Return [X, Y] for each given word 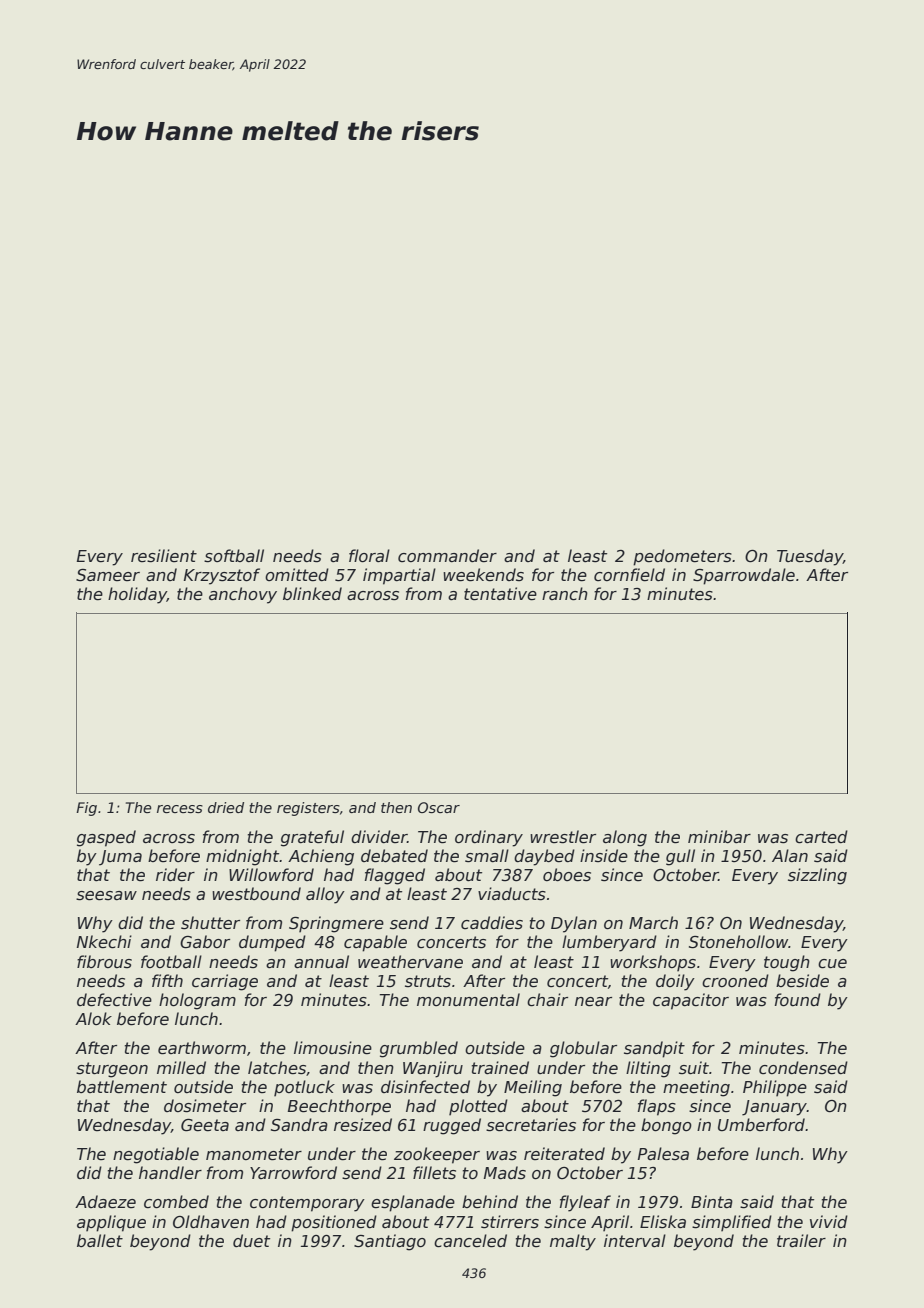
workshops [653, 963]
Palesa [663, 1154]
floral [369, 555]
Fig [86, 809]
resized [363, 1125]
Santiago [390, 1242]
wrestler [563, 837]
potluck [304, 1088]
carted [821, 837]
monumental [468, 1000]
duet [251, 1240]
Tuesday [810, 557]
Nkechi [104, 942]
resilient [164, 556]
